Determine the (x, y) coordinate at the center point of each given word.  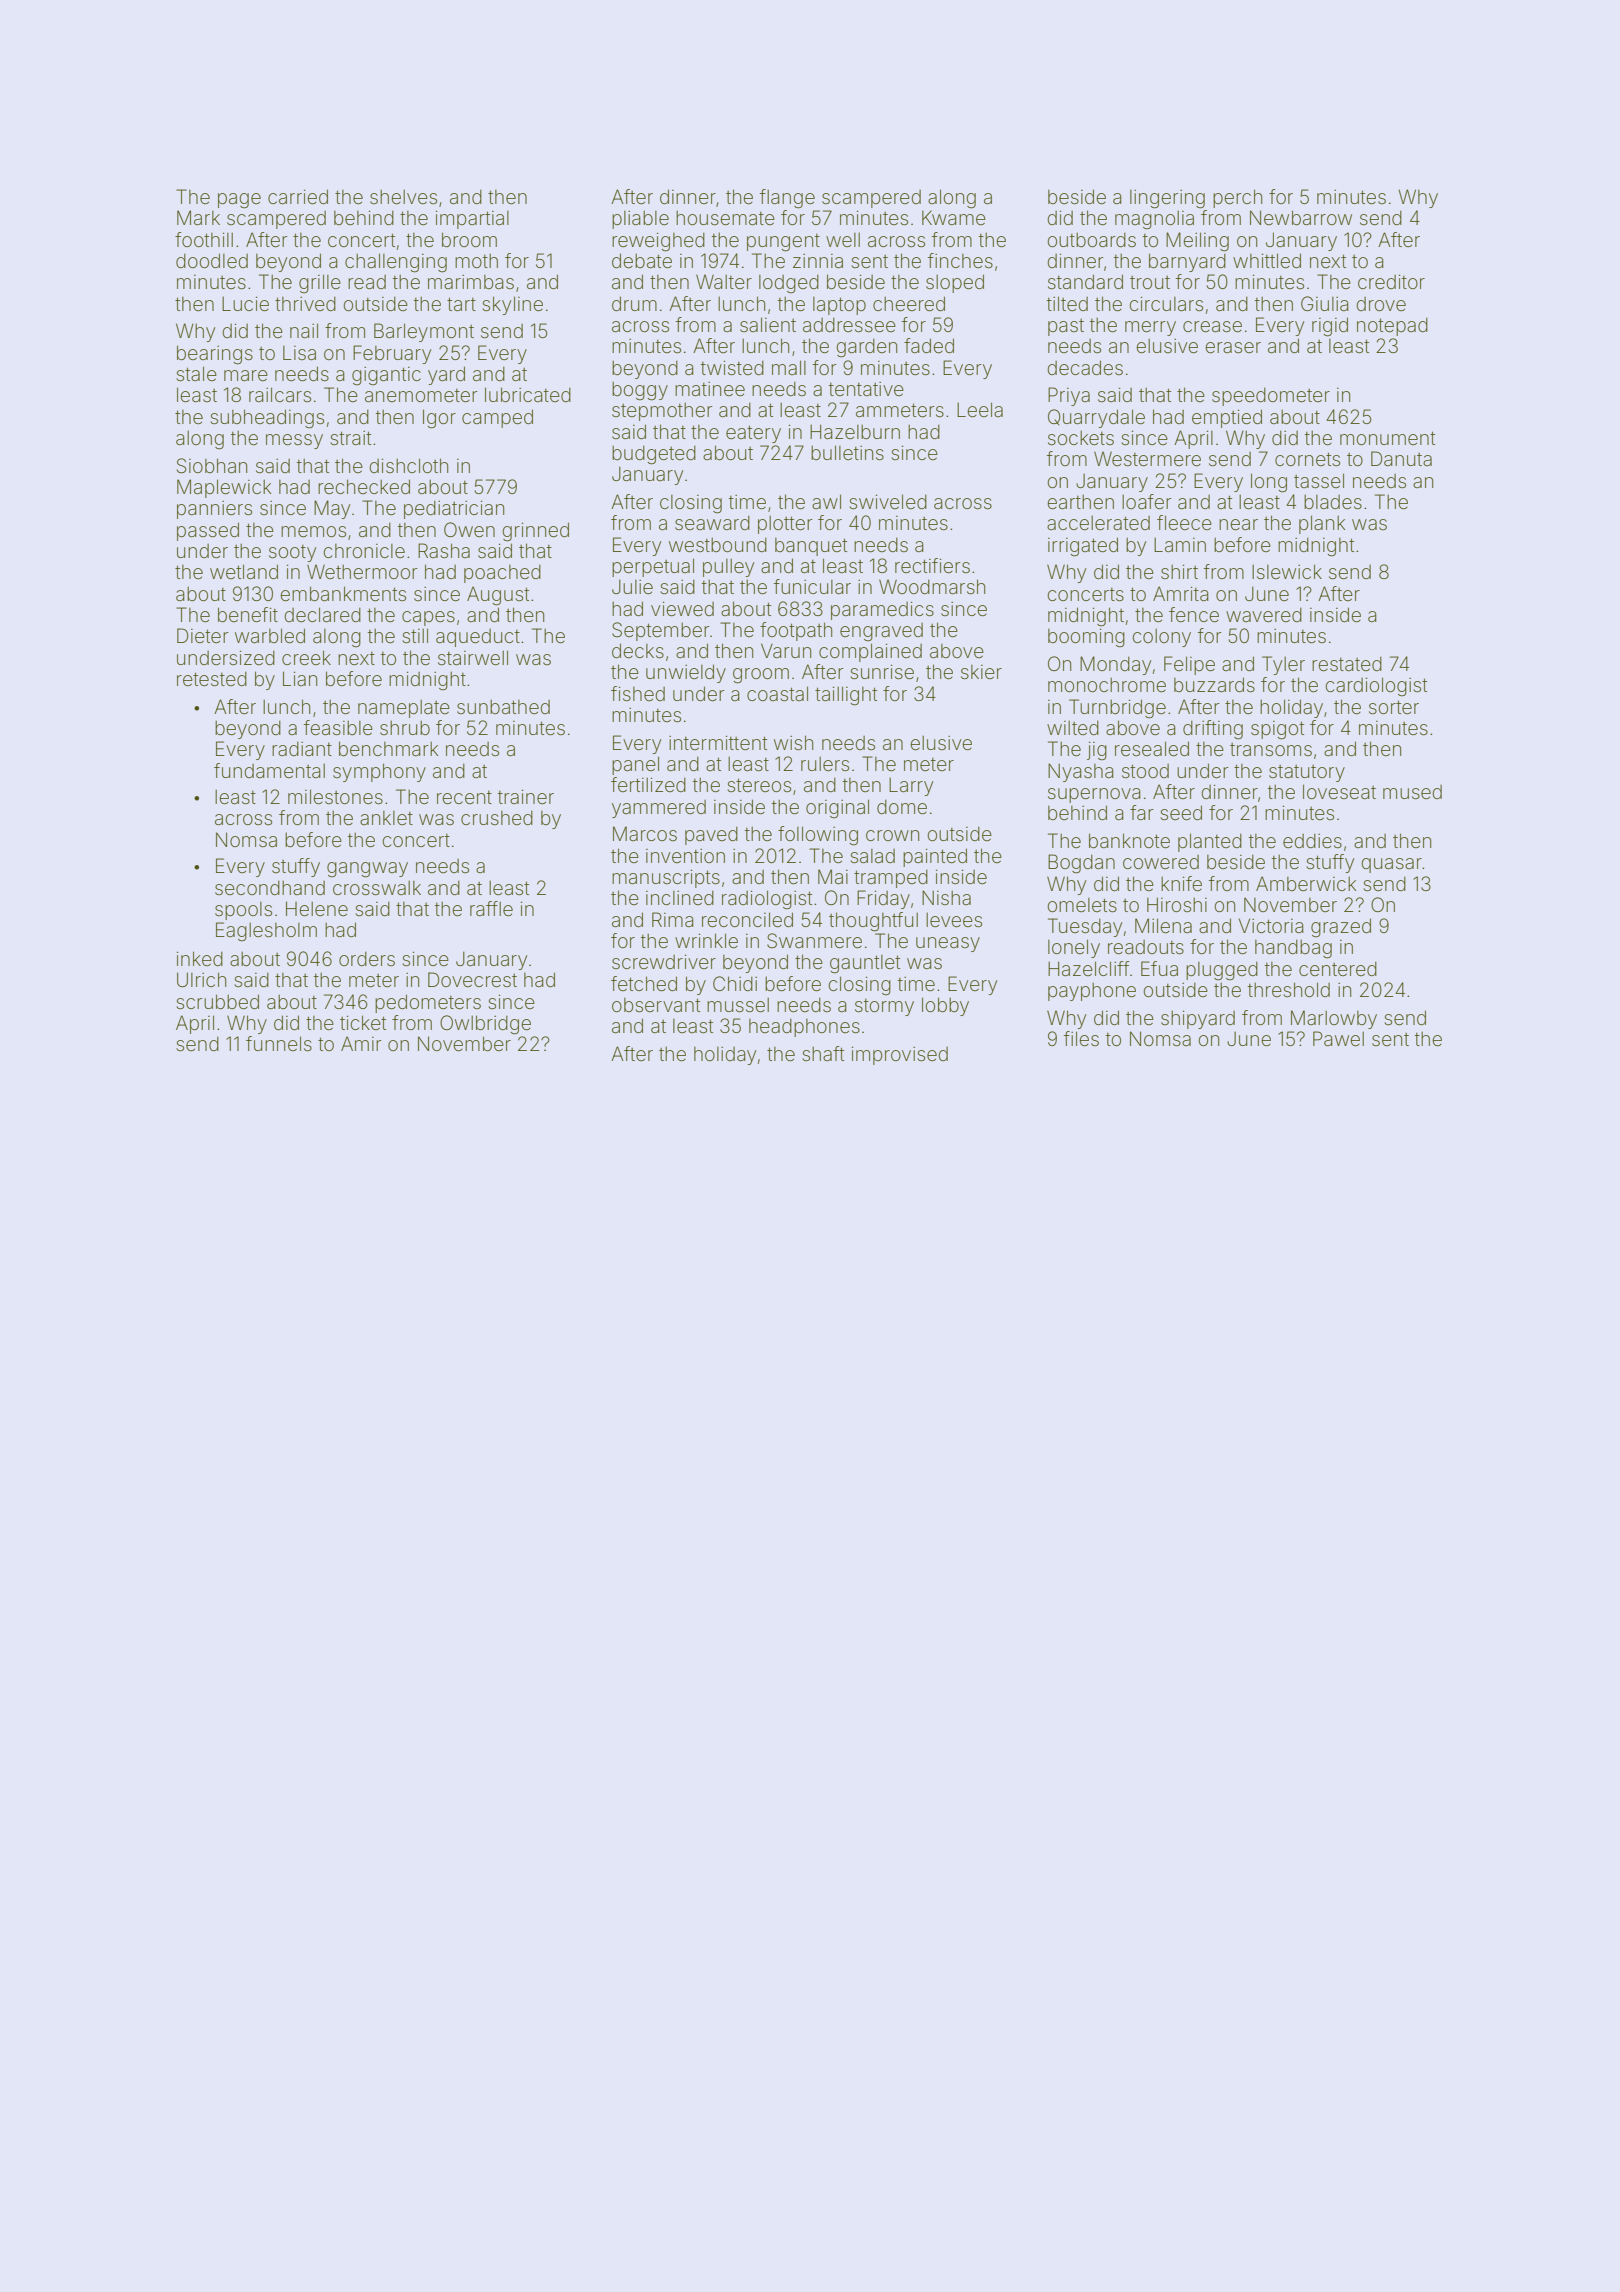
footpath (796, 631)
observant (656, 1005)
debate (642, 260)
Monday (1115, 665)
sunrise (882, 671)
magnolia (1154, 220)
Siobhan (212, 466)
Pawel (1338, 1038)
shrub (405, 728)
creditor (1391, 281)
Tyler (1283, 665)
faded (929, 345)
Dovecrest (472, 979)
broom (469, 239)
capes (428, 618)
